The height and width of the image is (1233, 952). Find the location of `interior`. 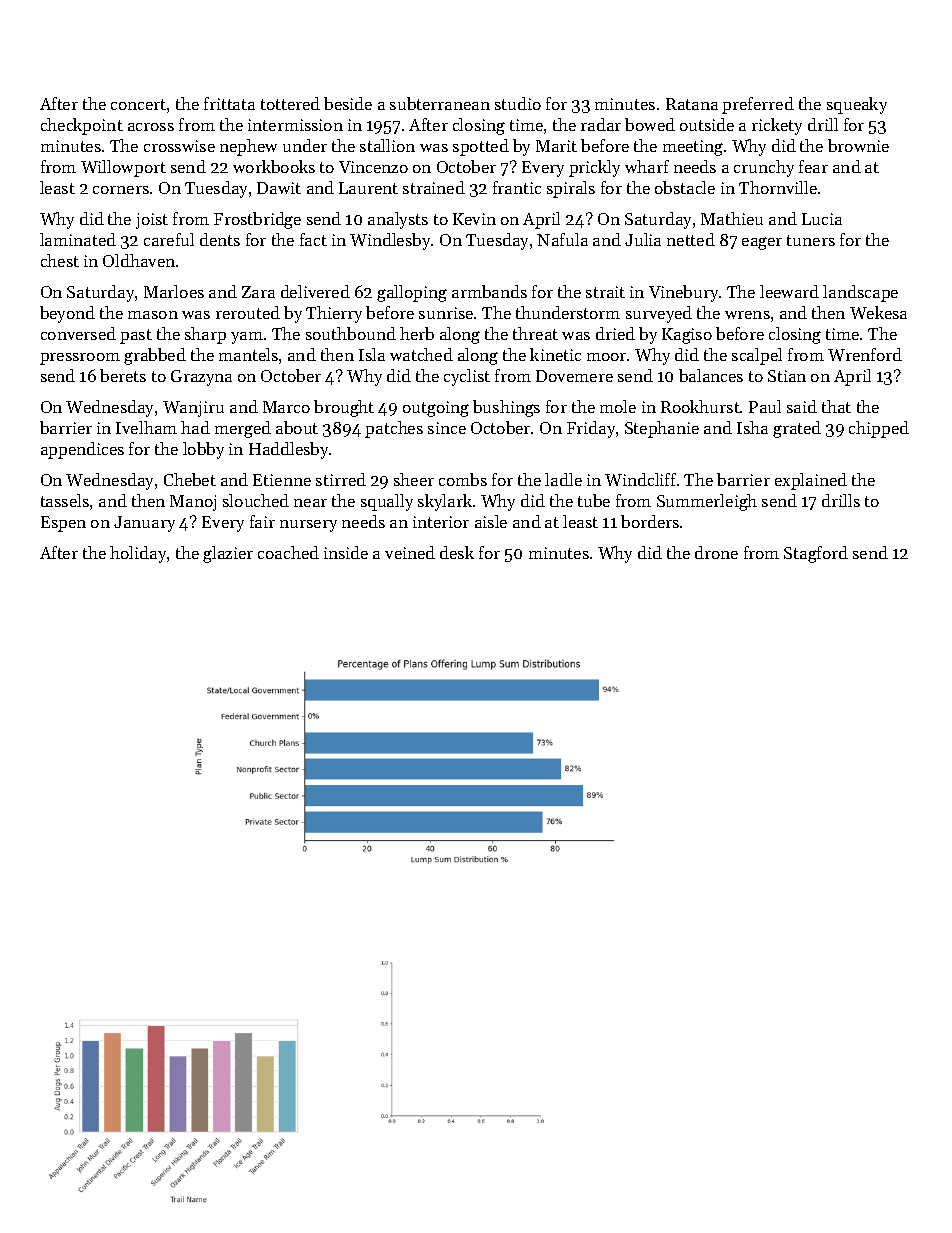

interior is located at coordinates (441, 522).
